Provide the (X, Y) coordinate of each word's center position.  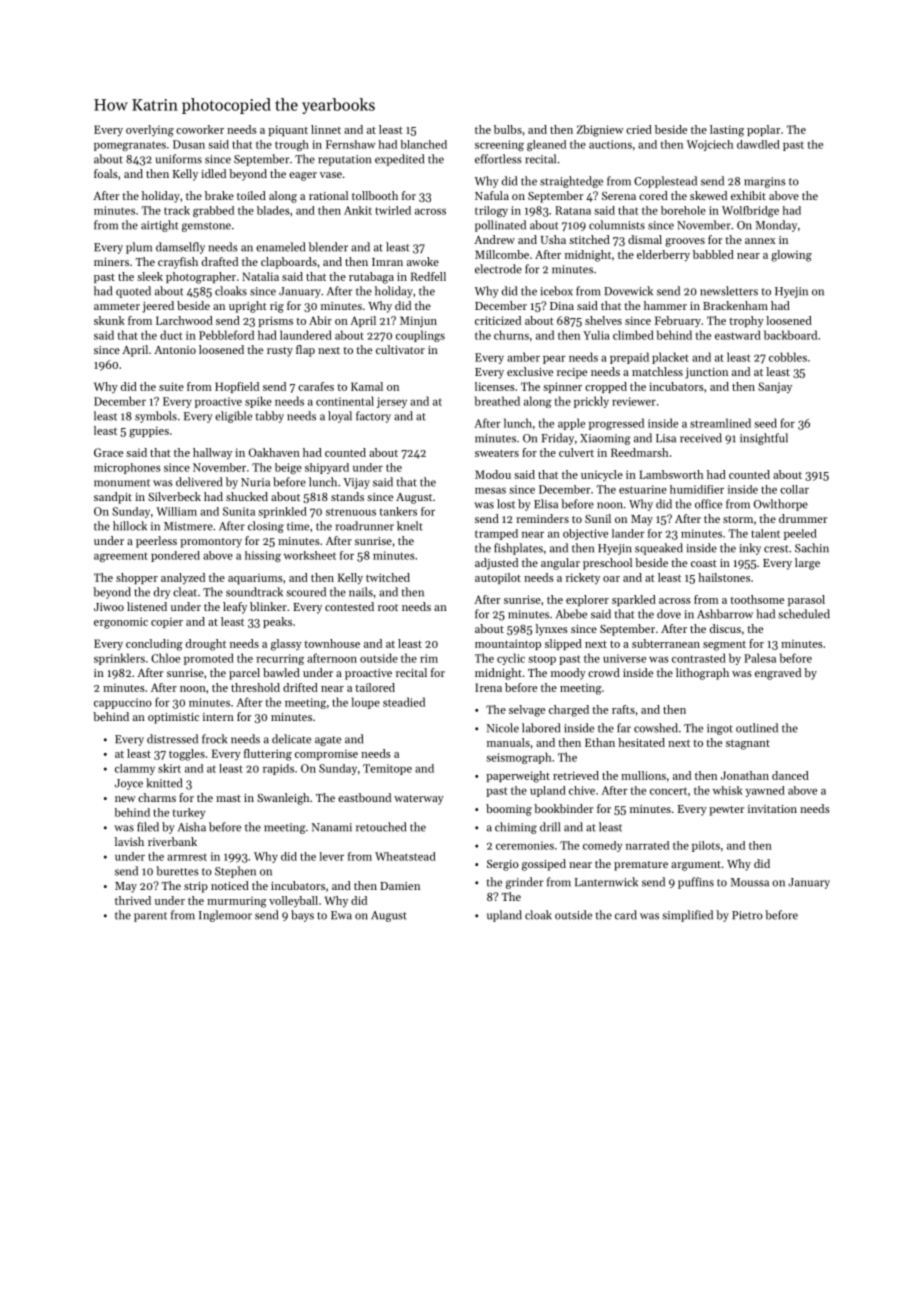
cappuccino (123, 703)
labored (541, 728)
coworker (200, 129)
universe (624, 658)
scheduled (804, 614)
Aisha (192, 827)
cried (639, 129)
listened (147, 606)
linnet (326, 129)
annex (760, 241)
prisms (275, 321)
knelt (410, 526)
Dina (562, 306)
